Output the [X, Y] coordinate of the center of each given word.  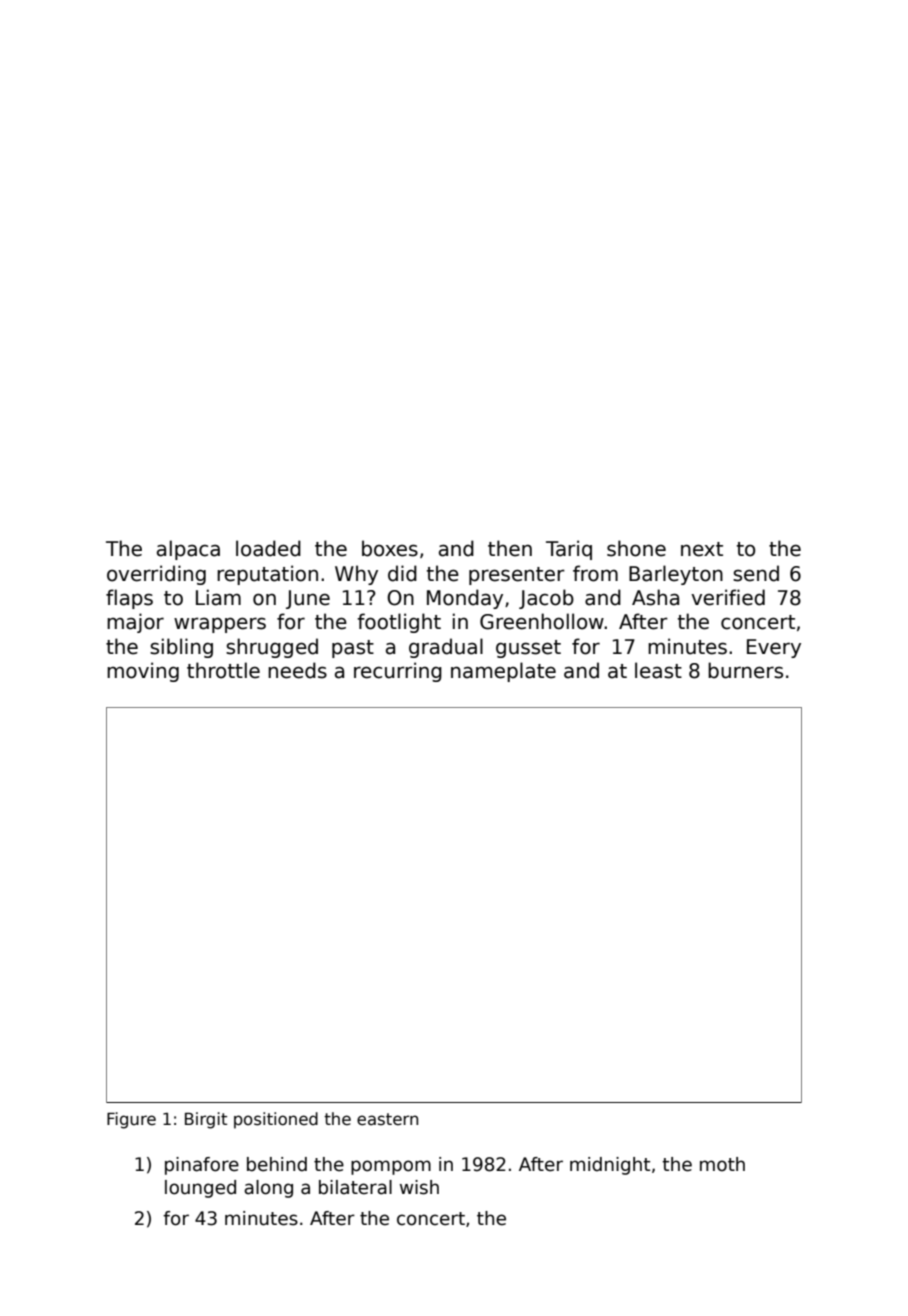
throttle [223, 670]
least [658, 670]
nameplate [503, 672]
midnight [610, 1166]
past [353, 649]
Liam [218, 597]
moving [143, 672]
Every [774, 648]
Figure [131, 1120]
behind [277, 1164]
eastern [387, 1119]
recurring [398, 672]
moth [722, 1164]
